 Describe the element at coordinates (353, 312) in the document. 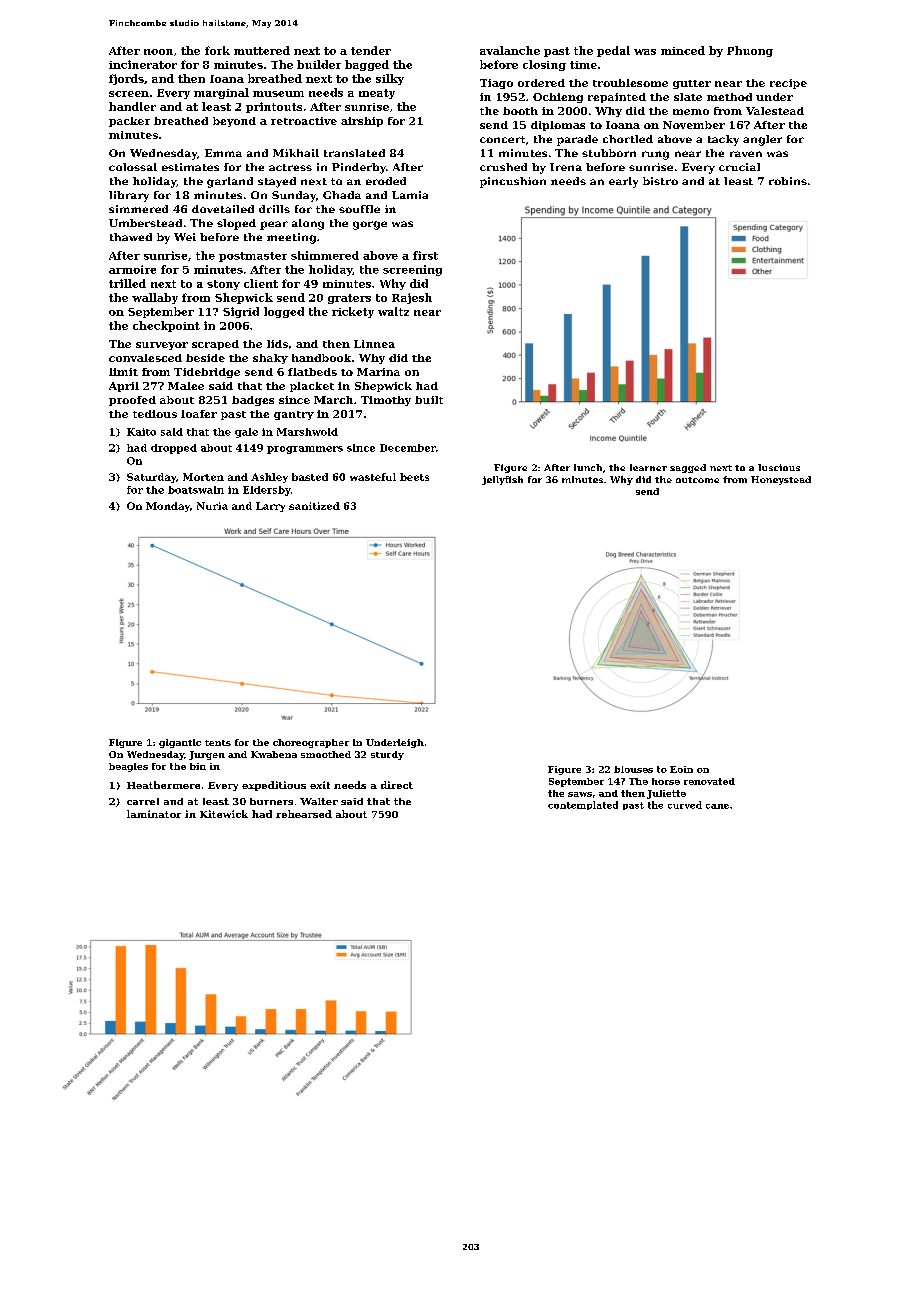

I see `rickety` at that location.
